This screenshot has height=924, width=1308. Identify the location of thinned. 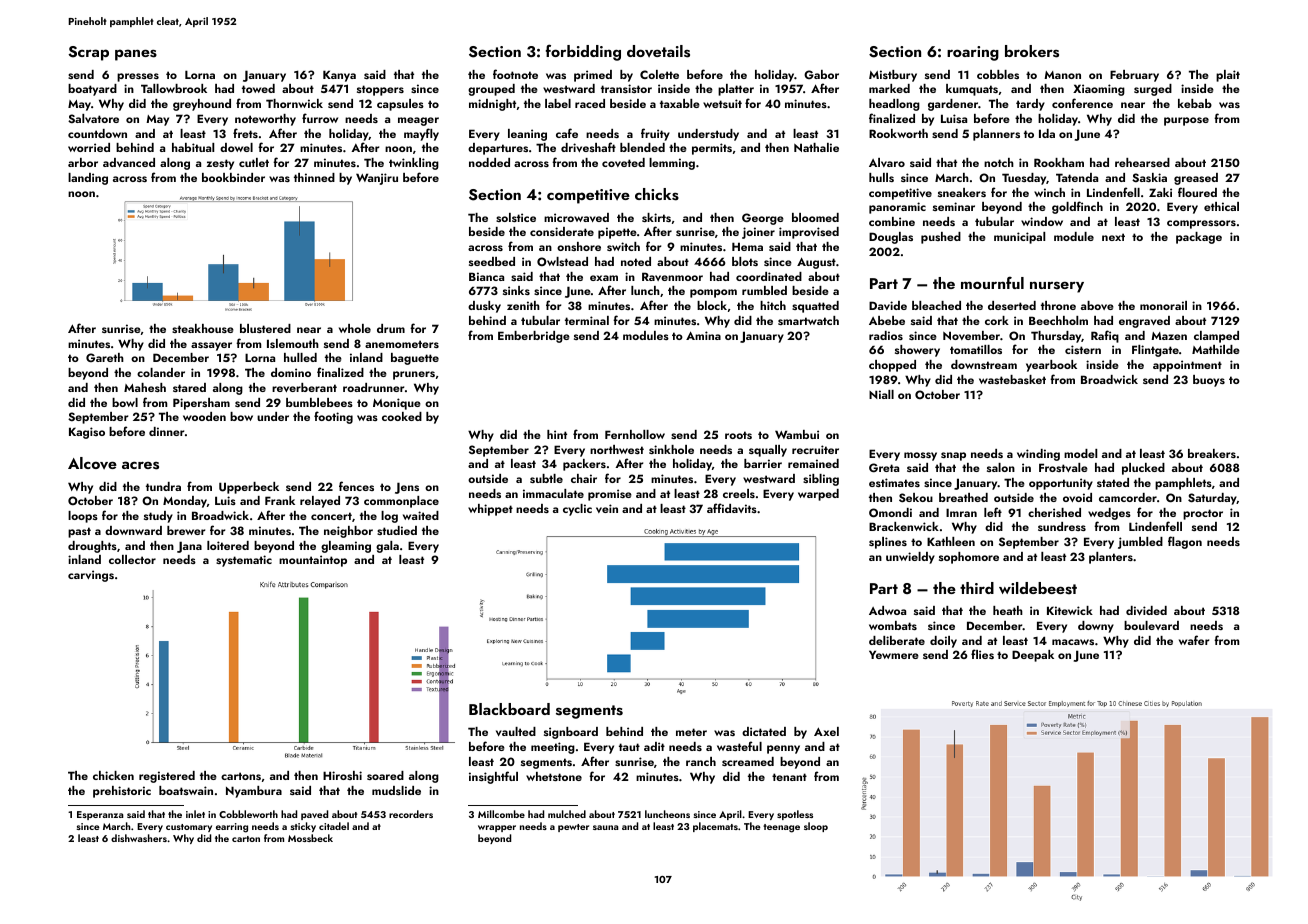
(314, 177).
